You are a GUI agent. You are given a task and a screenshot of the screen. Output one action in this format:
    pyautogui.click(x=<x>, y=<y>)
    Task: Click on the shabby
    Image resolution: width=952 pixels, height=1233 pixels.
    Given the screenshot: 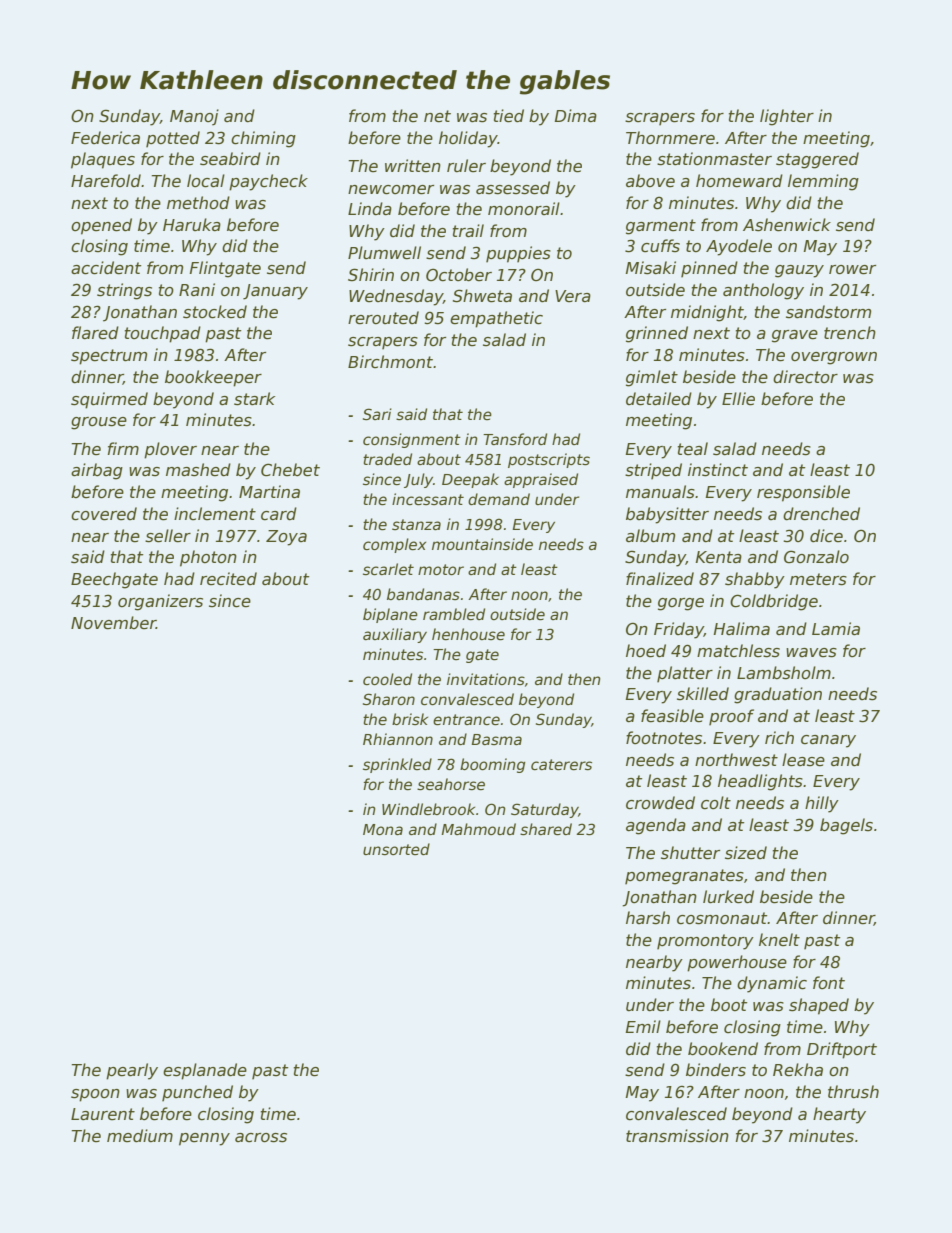 What is the action you would take?
    pyautogui.click(x=755, y=580)
